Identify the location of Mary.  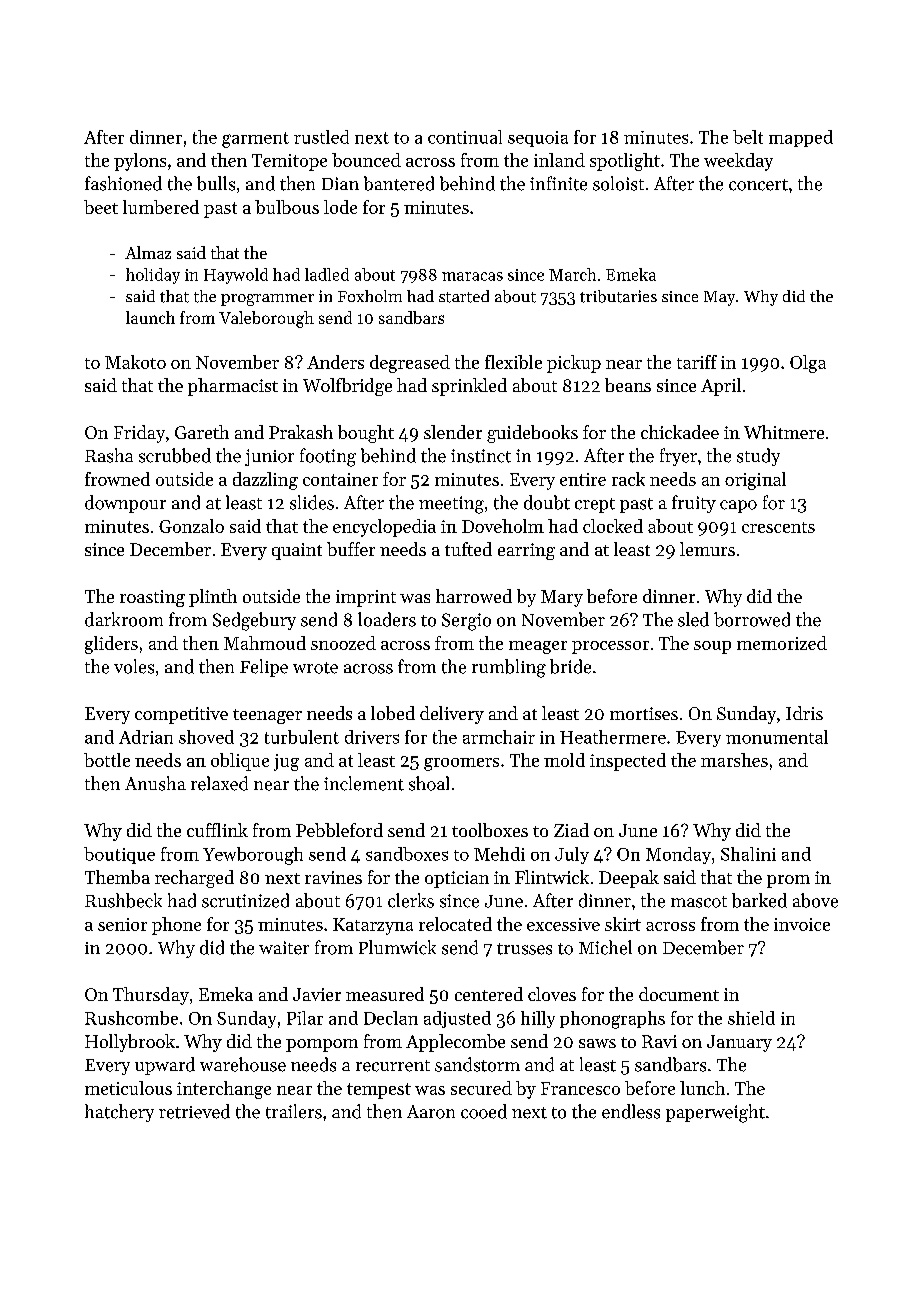
(562, 598).
